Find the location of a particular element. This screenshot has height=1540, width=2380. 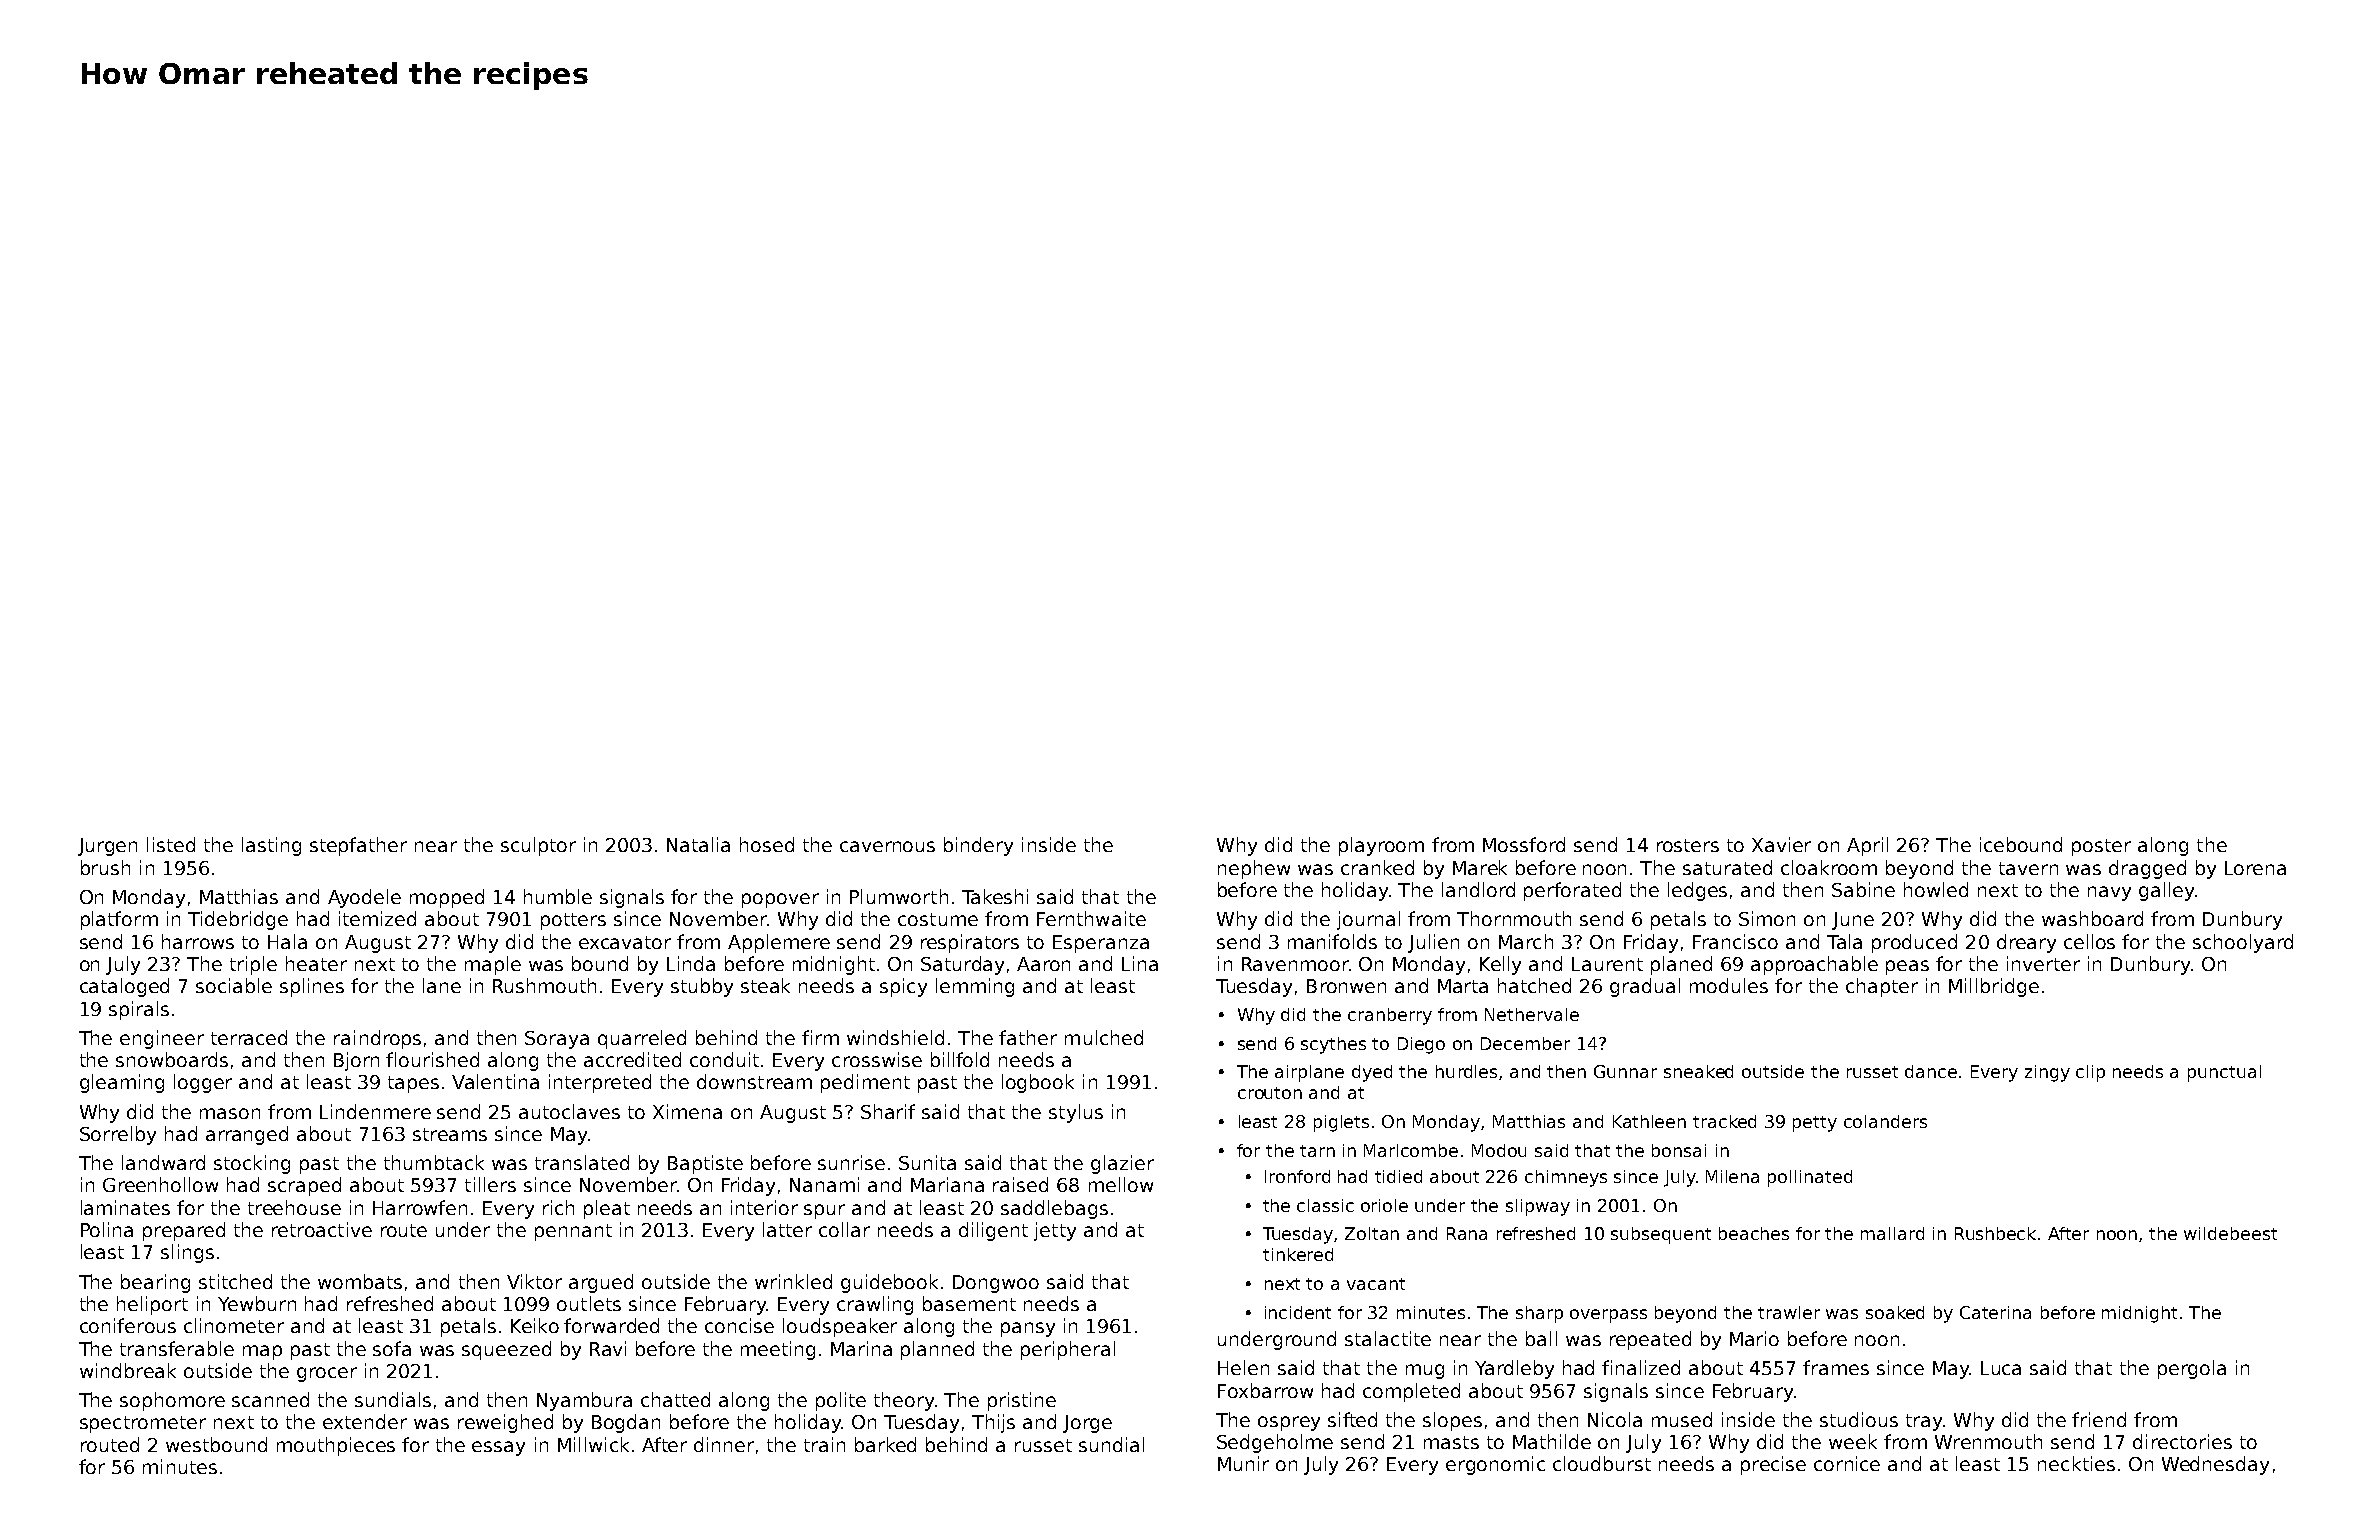

Ximena is located at coordinates (687, 1111).
